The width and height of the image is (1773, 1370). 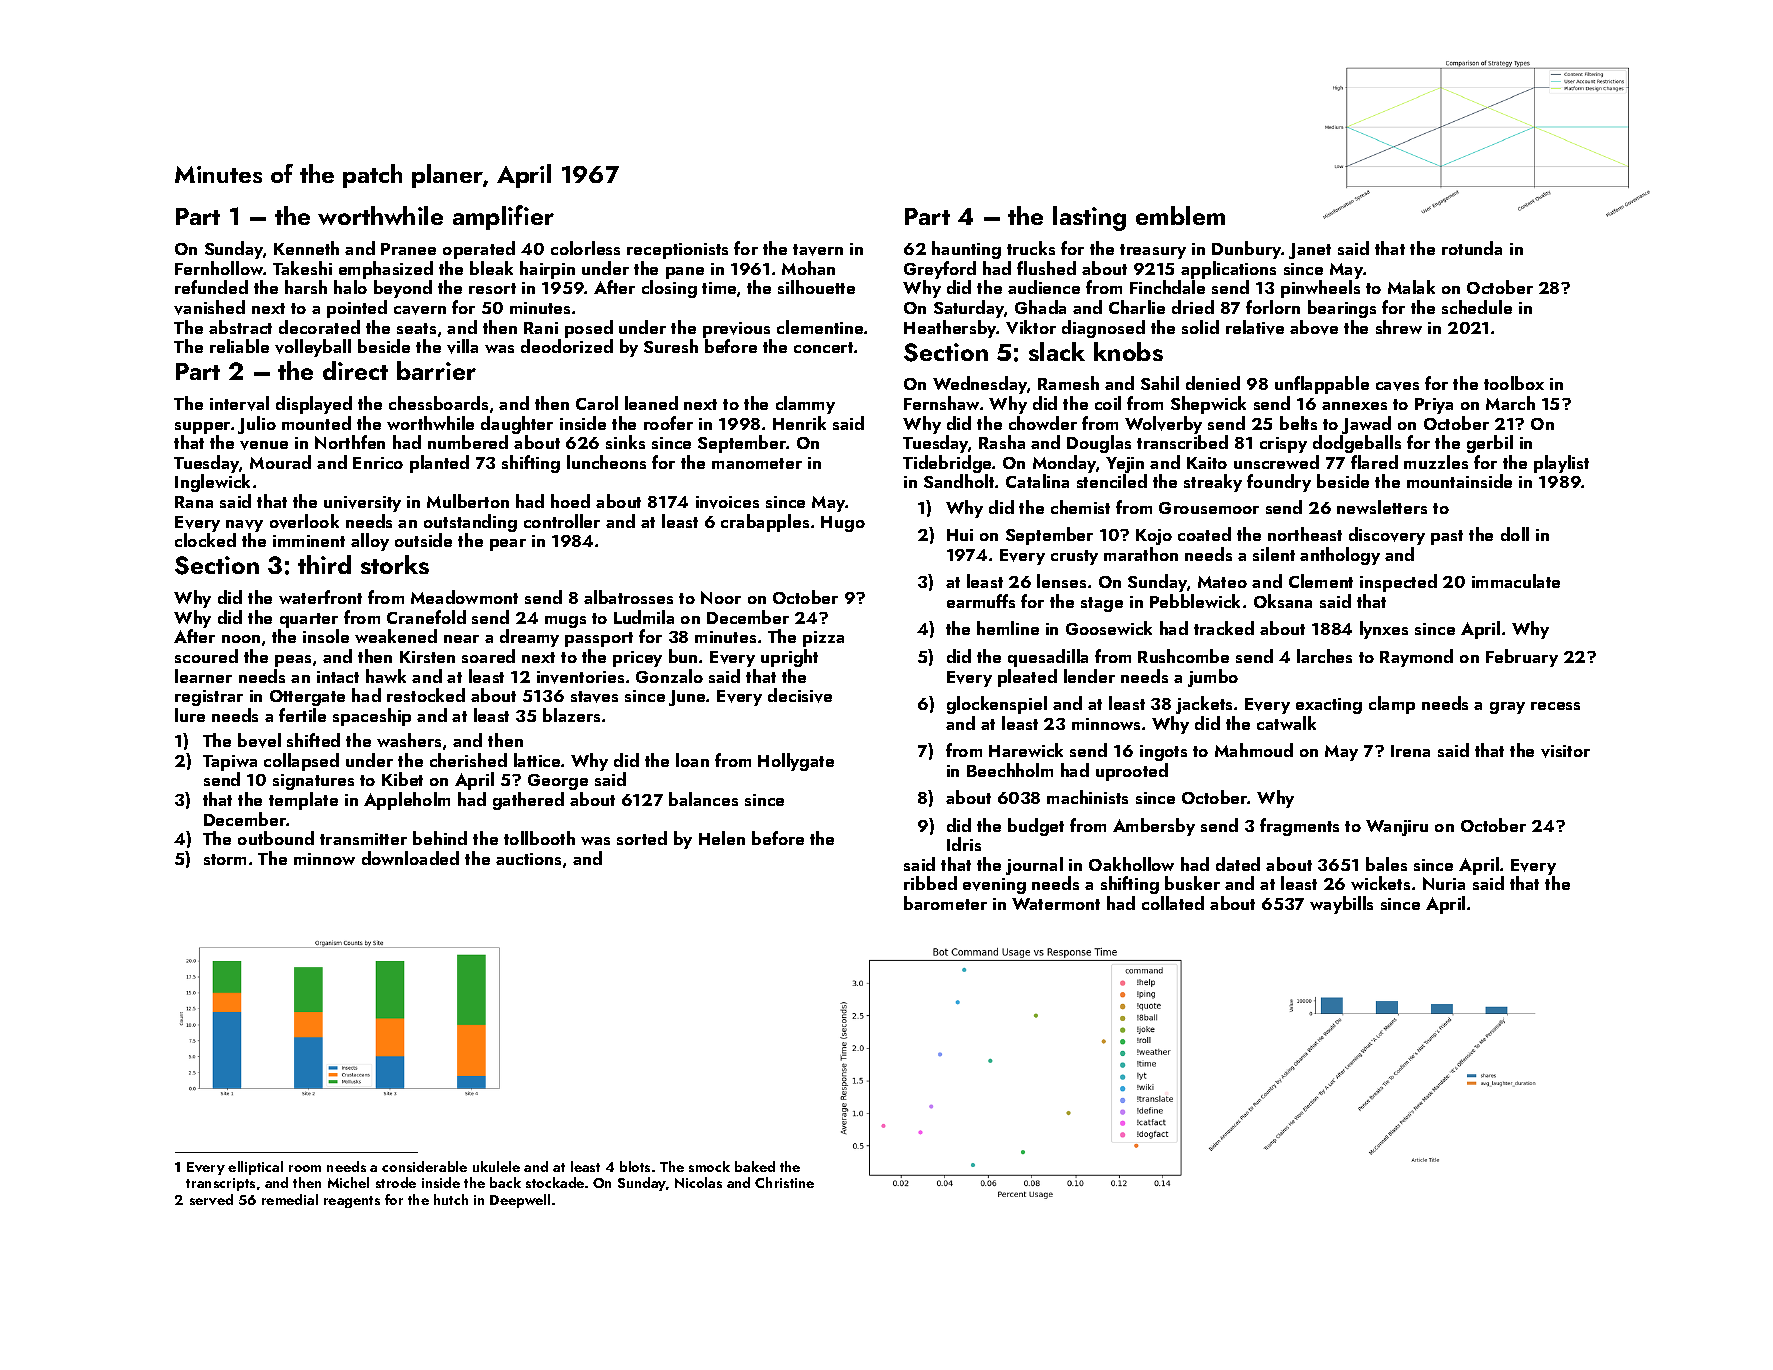 I want to click on Christine, so click(x=784, y=1182).
